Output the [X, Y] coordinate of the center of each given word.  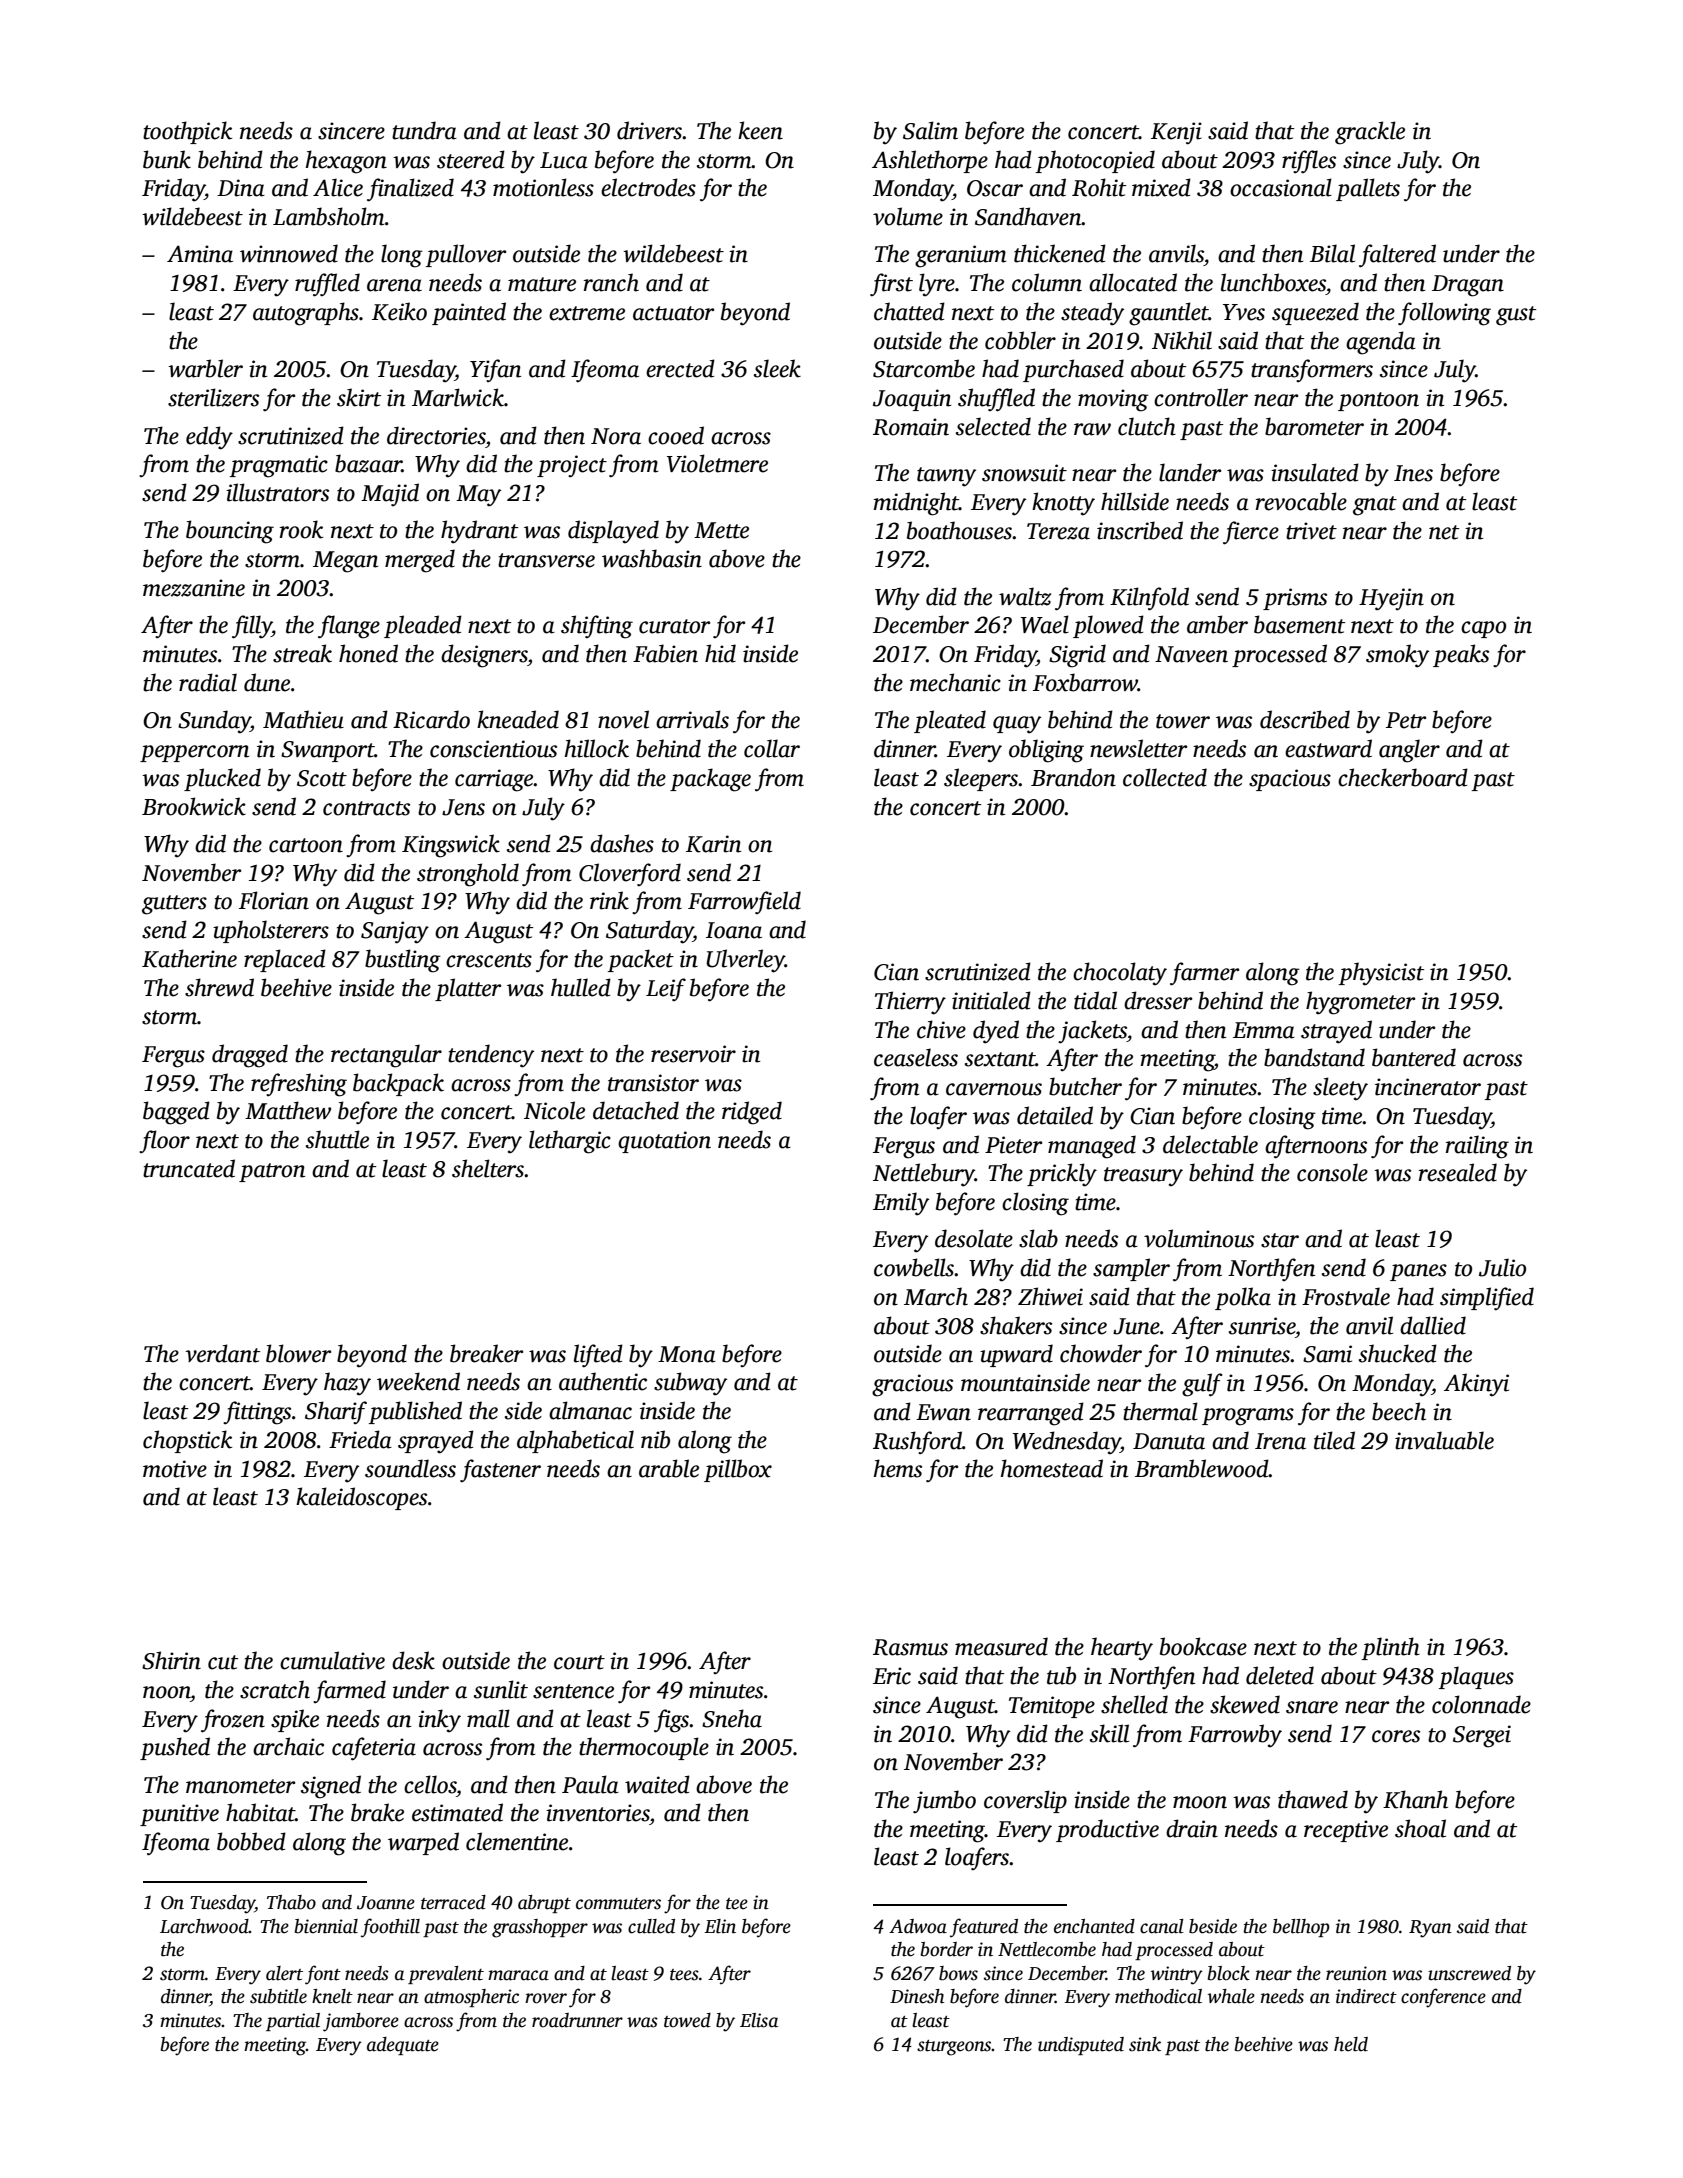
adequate [403, 2046]
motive [175, 1469]
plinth [1390, 1648]
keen [760, 130]
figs [672, 1721]
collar [772, 748]
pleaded [423, 626]
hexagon [346, 162]
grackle [1370, 133]
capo [1483, 629]
